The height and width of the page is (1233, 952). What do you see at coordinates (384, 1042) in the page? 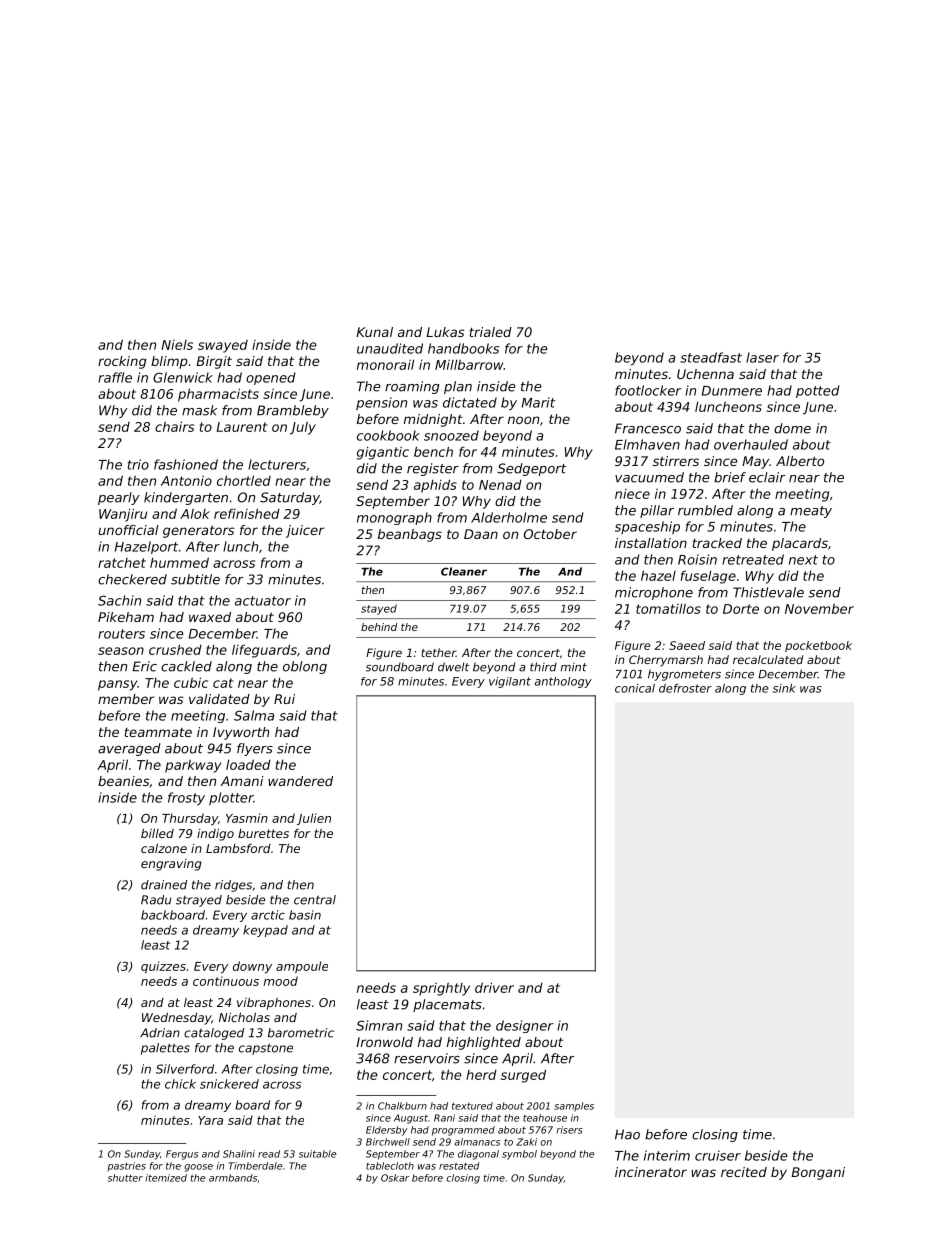
I see `Ironwold` at bounding box center [384, 1042].
